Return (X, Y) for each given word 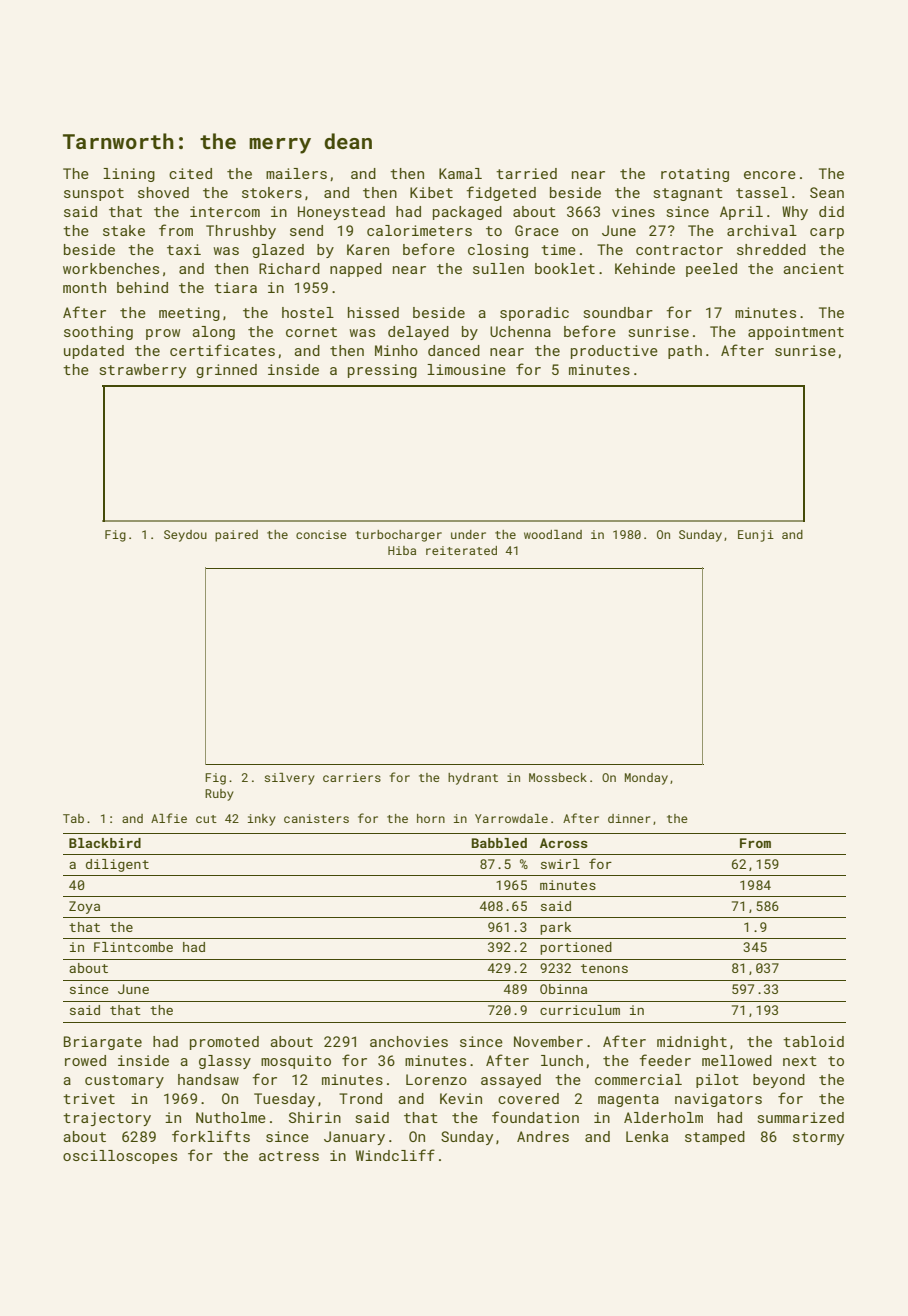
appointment (796, 333)
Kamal (460, 173)
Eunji (756, 536)
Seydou (185, 536)
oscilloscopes (120, 1157)
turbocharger (398, 536)
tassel (762, 192)
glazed (278, 251)
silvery (289, 779)
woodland (553, 534)
